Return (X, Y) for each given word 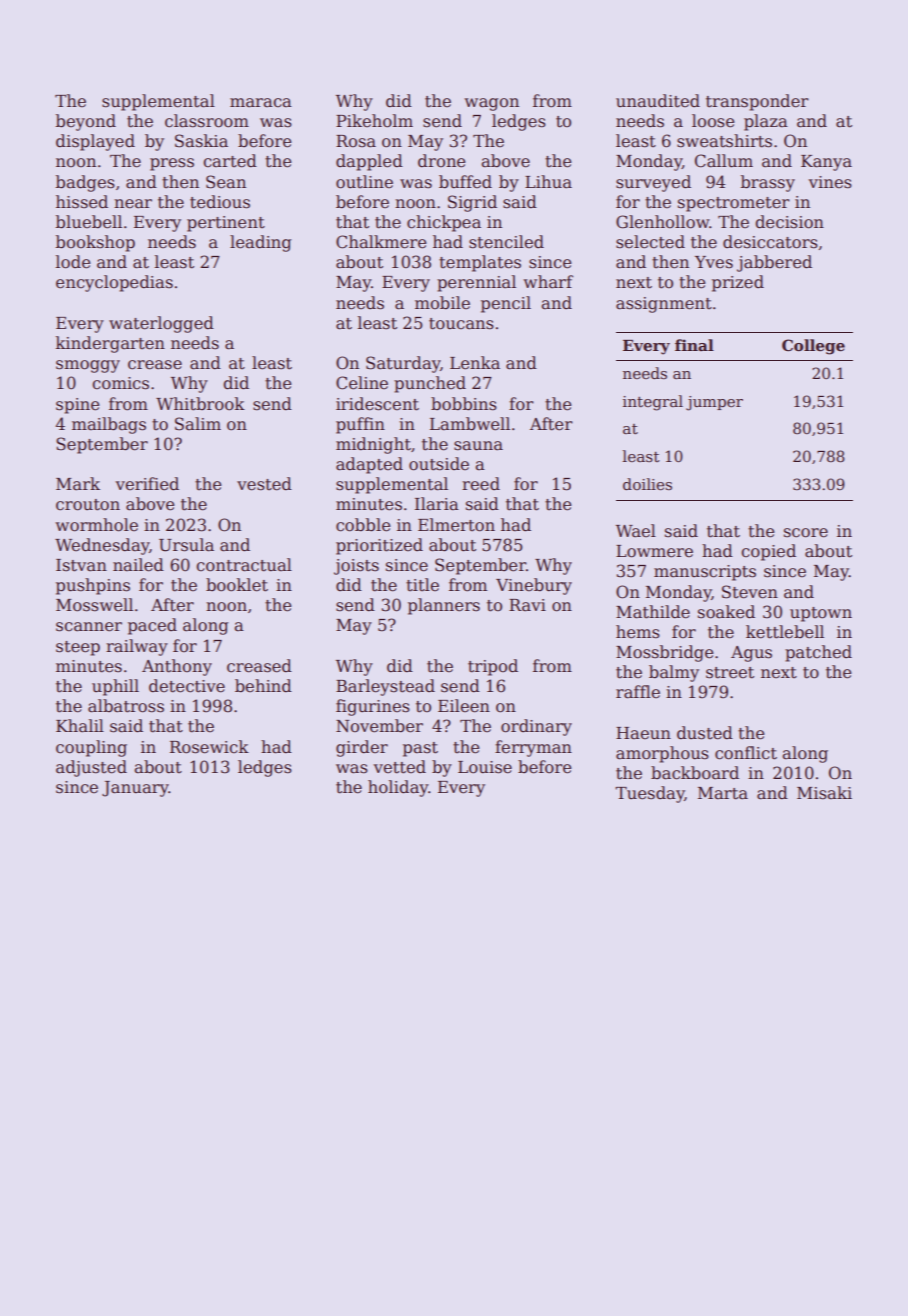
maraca (261, 103)
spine (77, 406)
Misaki (824, 793)
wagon (491, 104)
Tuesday (650, 794)
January (135, 789)
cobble (363, 525)
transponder (757, 102)
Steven (750, 592)
